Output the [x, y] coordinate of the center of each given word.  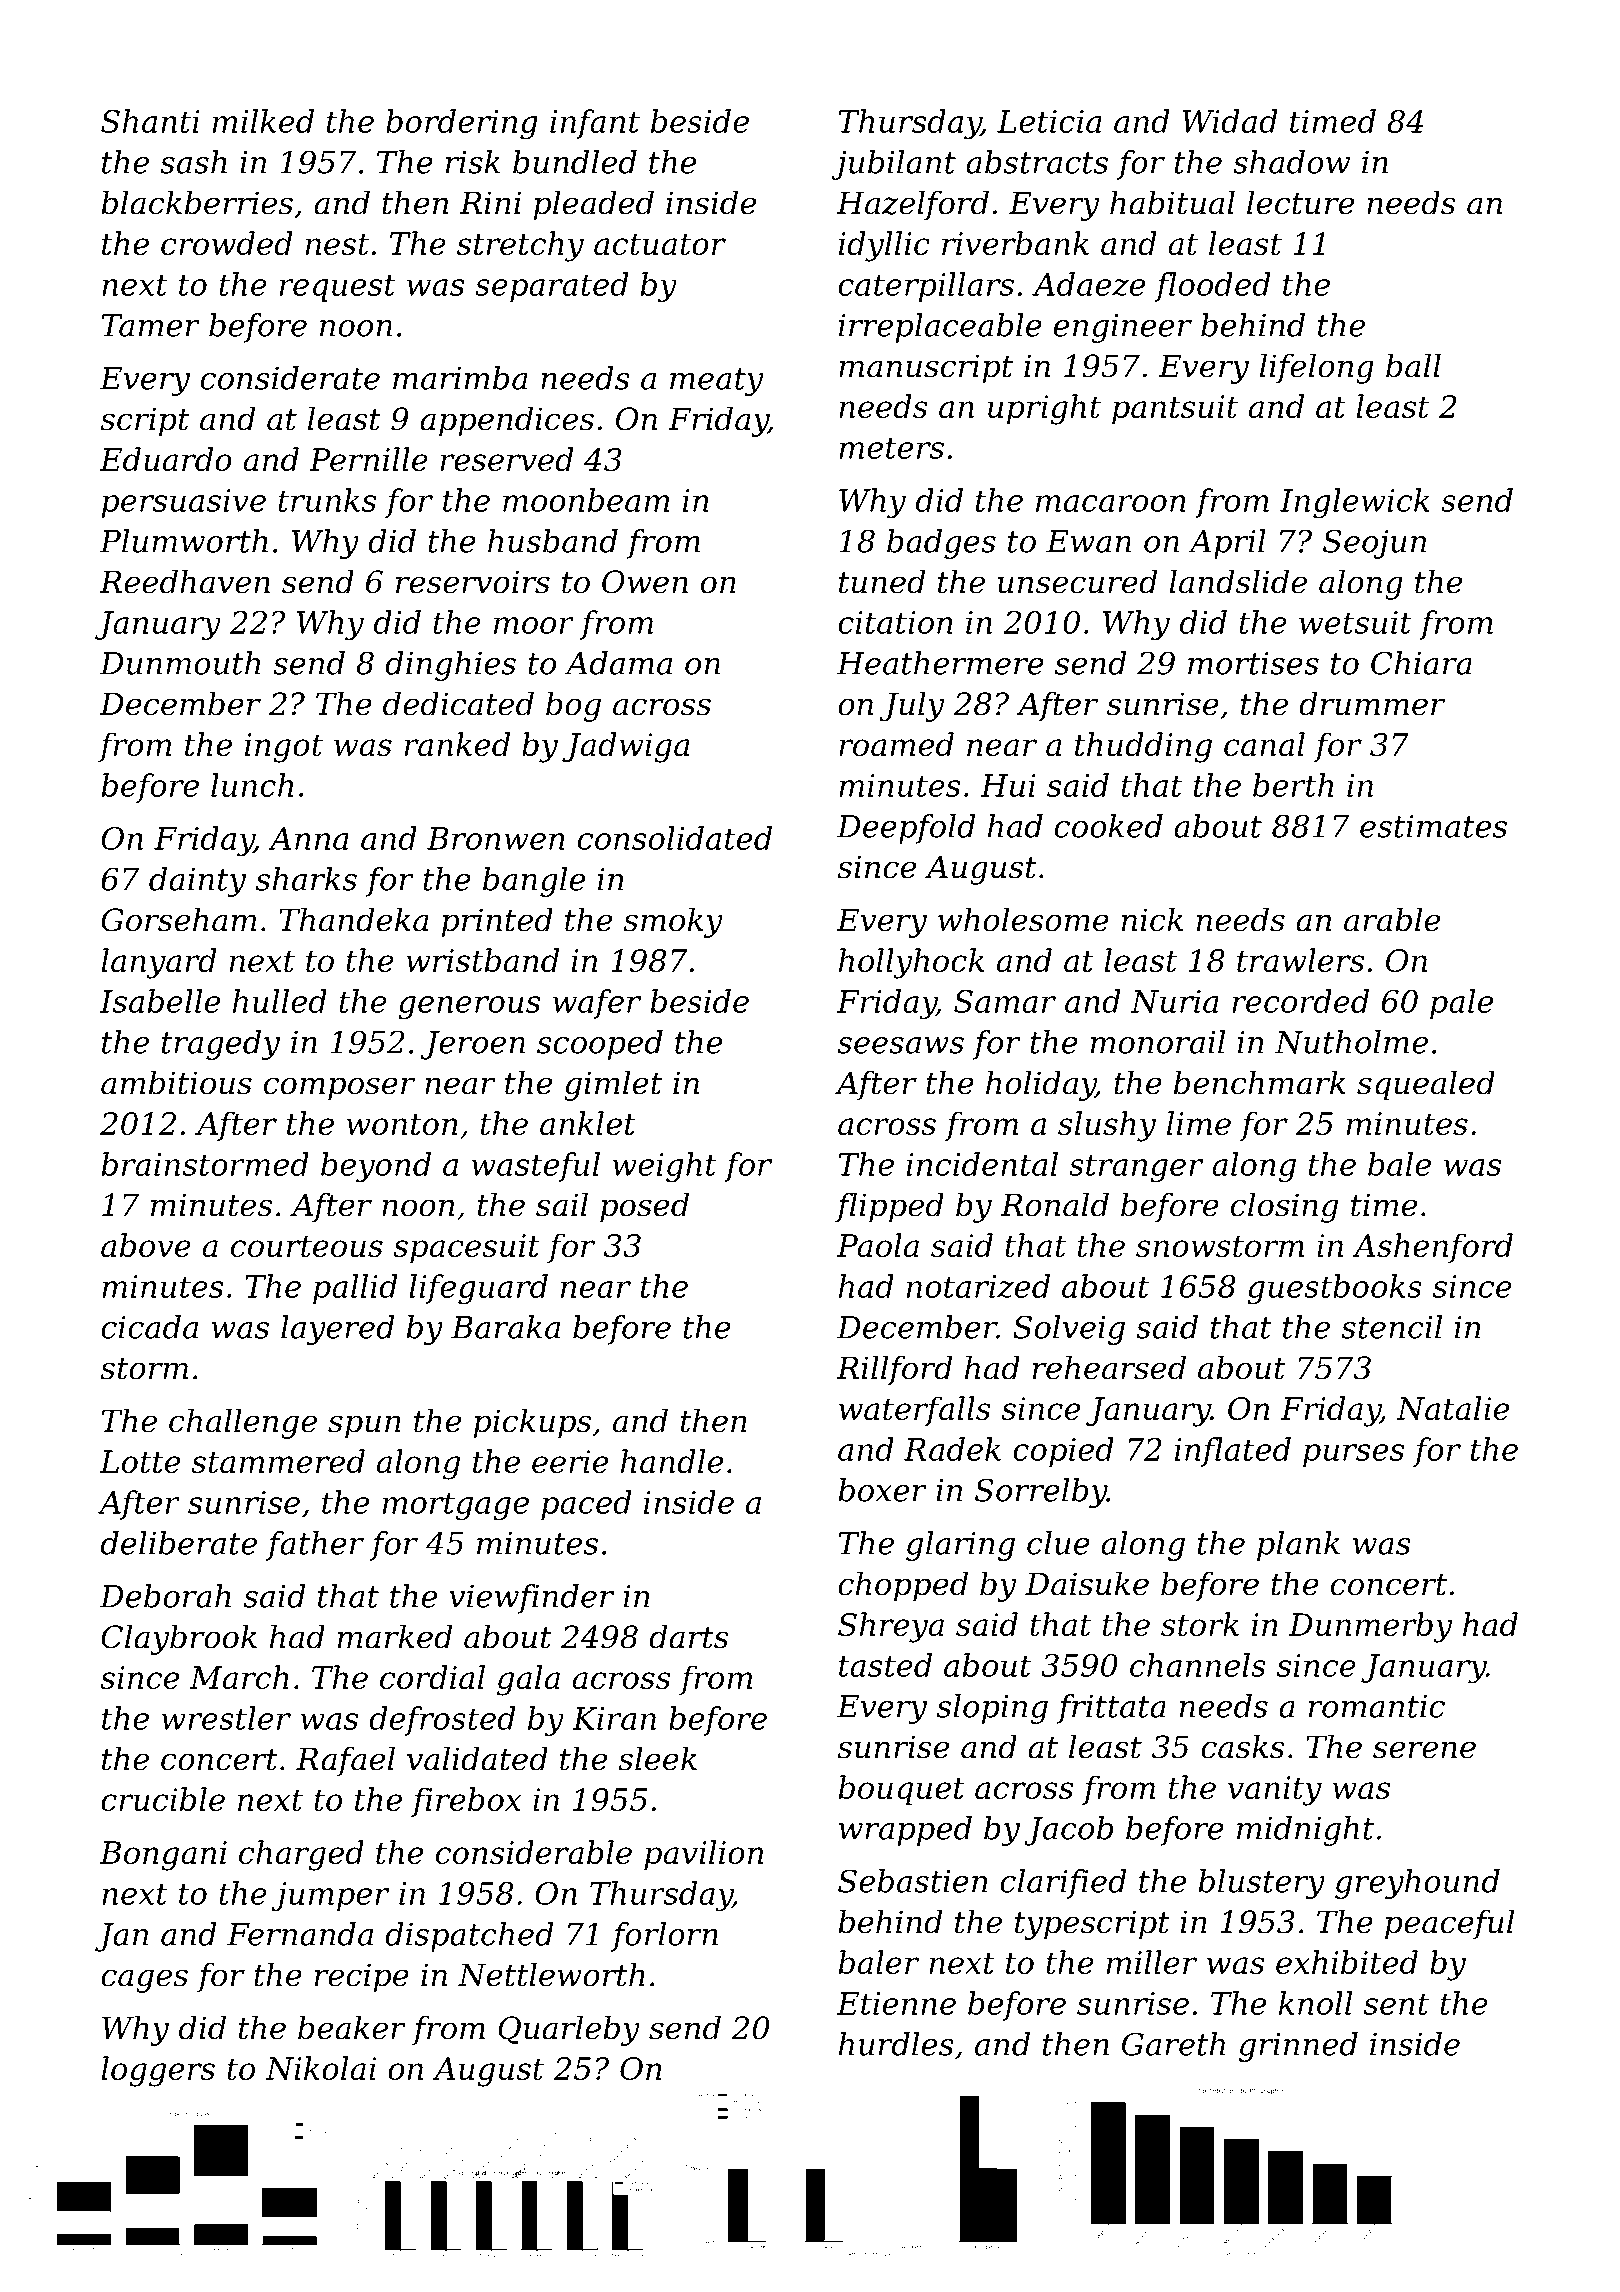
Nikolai [321, 2068]
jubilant [894, 165]
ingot [284, 748]
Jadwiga [626, 747]
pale [1461, 1004]
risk [473, 162]
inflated [1233, 1452]
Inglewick [1355, 503]
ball [1413, 365]
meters [891, 448]
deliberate [179, 1543]
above [146, 1245]
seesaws [901, 1045]
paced [586, 1505]
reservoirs [473, 582]
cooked [1109, 826]
